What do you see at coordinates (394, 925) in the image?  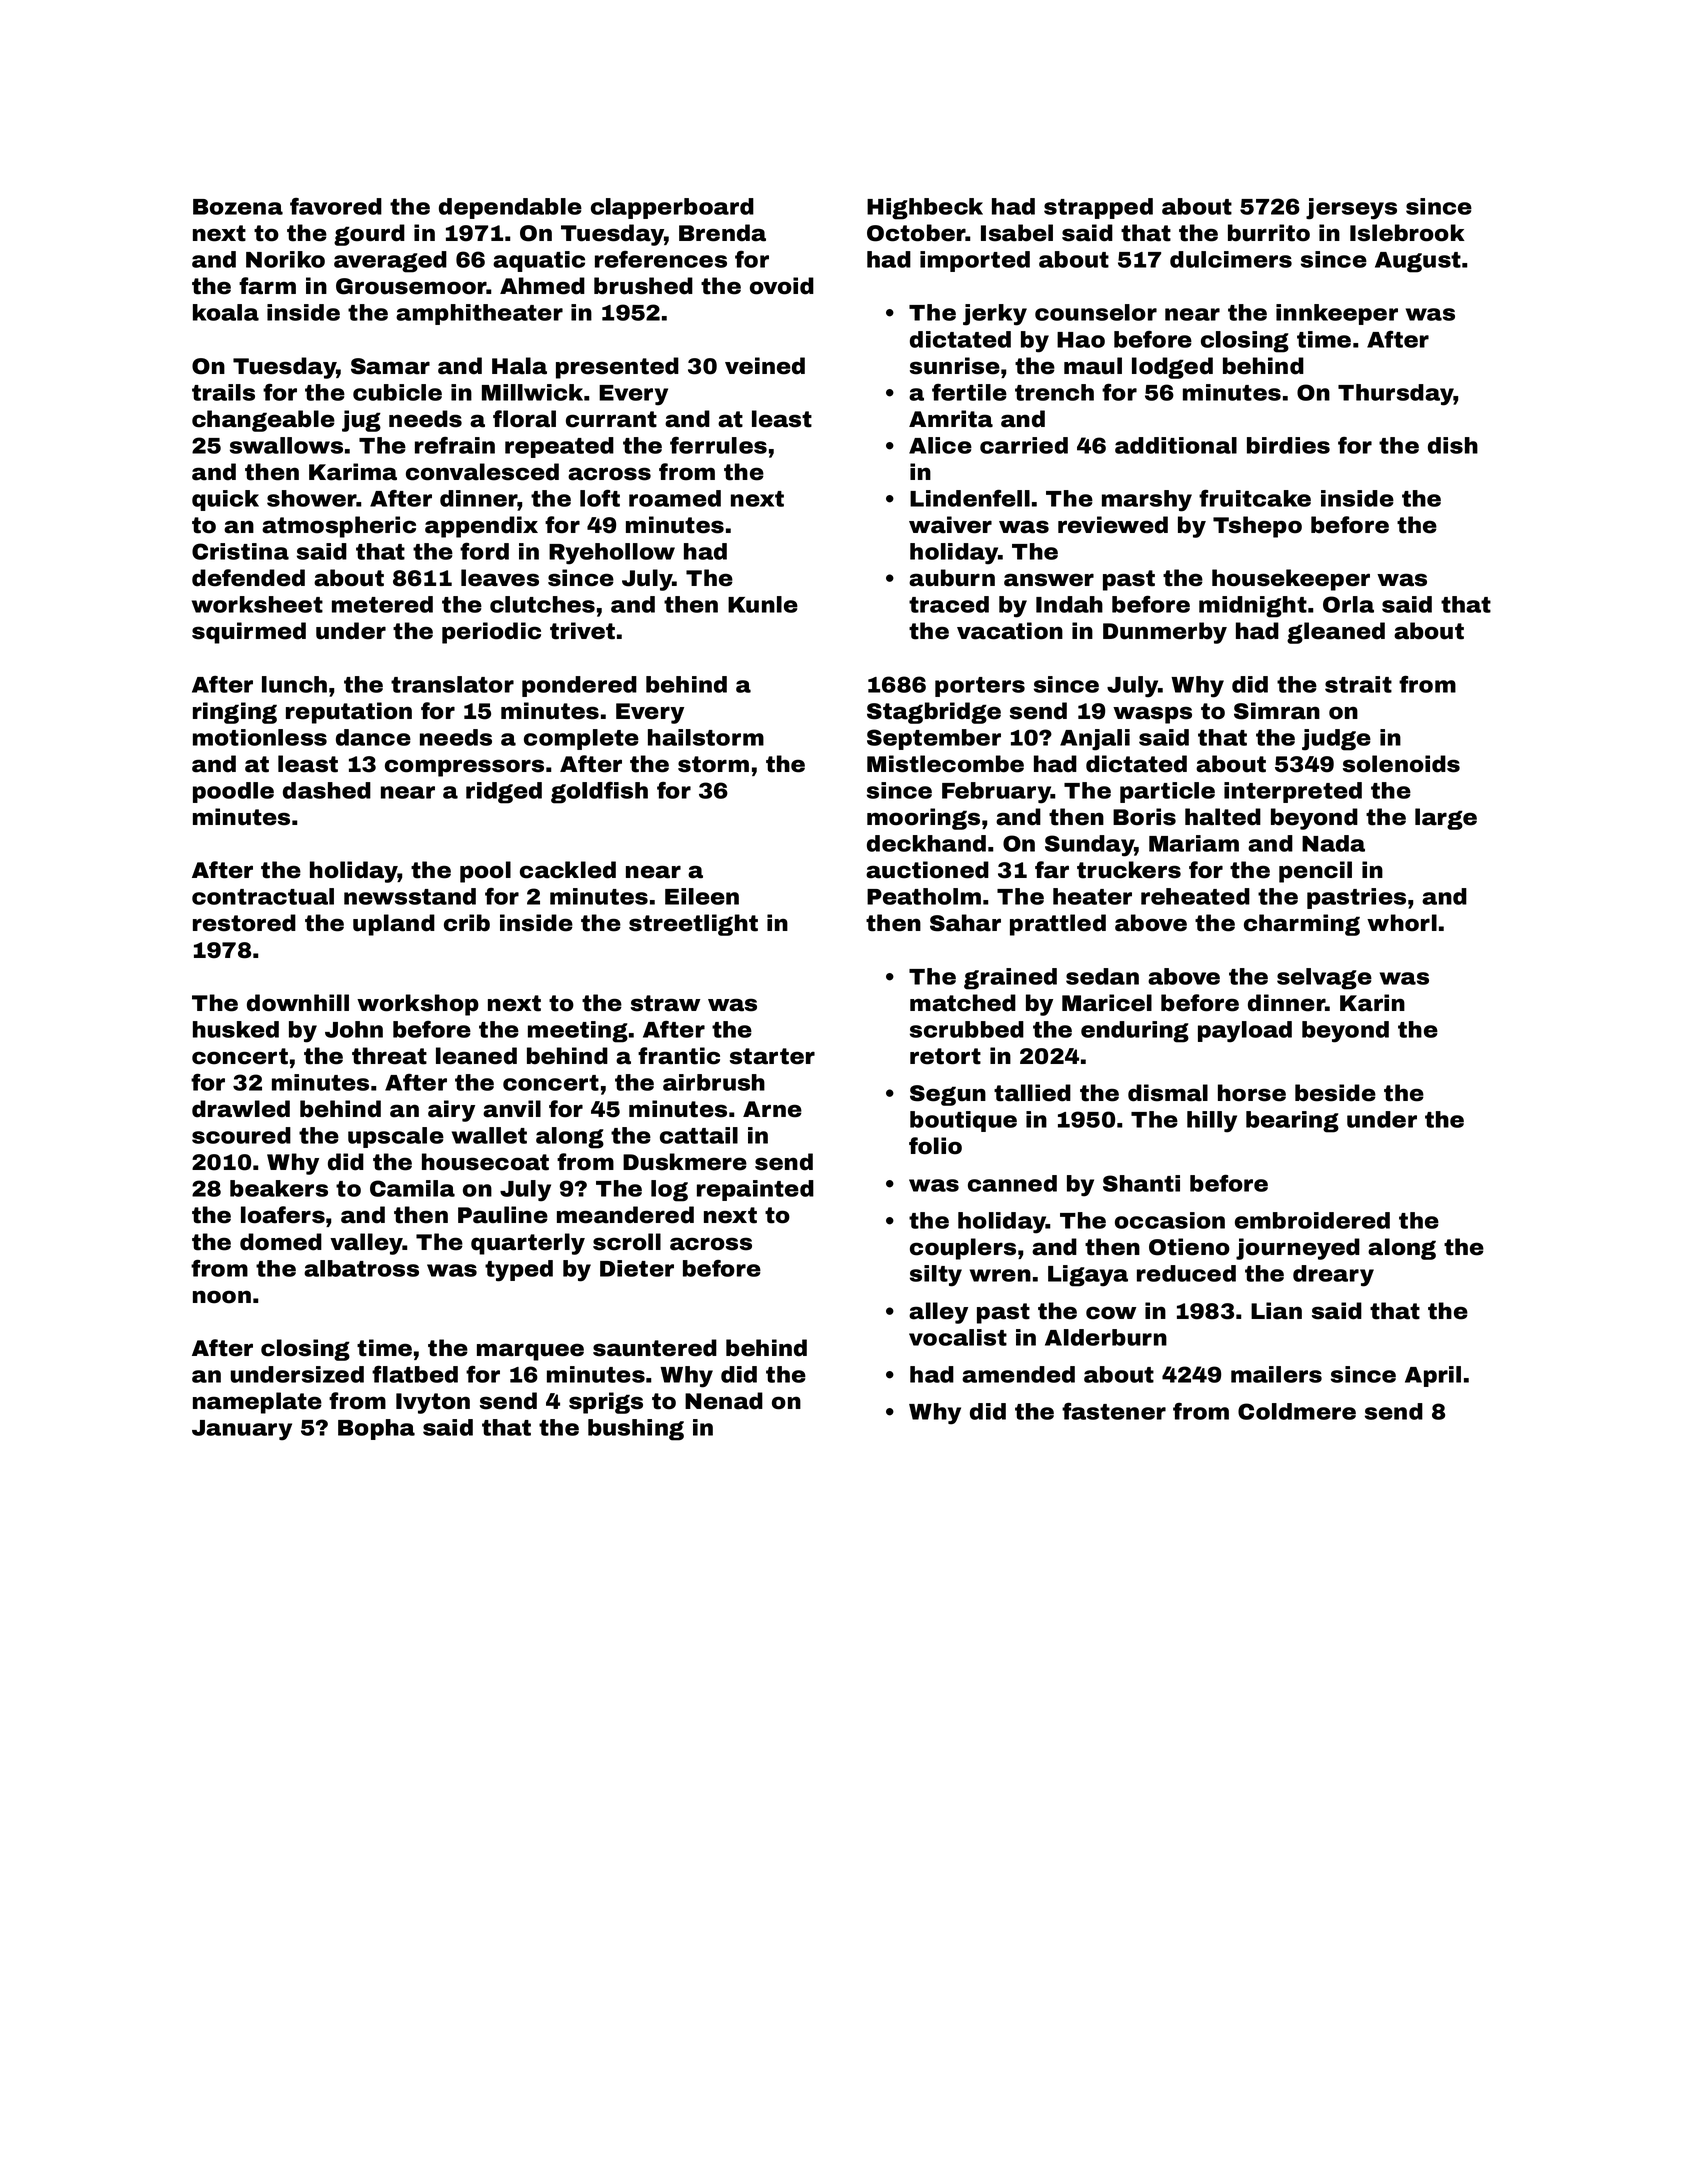 I see `upland` at bounding box center [394, 925].
